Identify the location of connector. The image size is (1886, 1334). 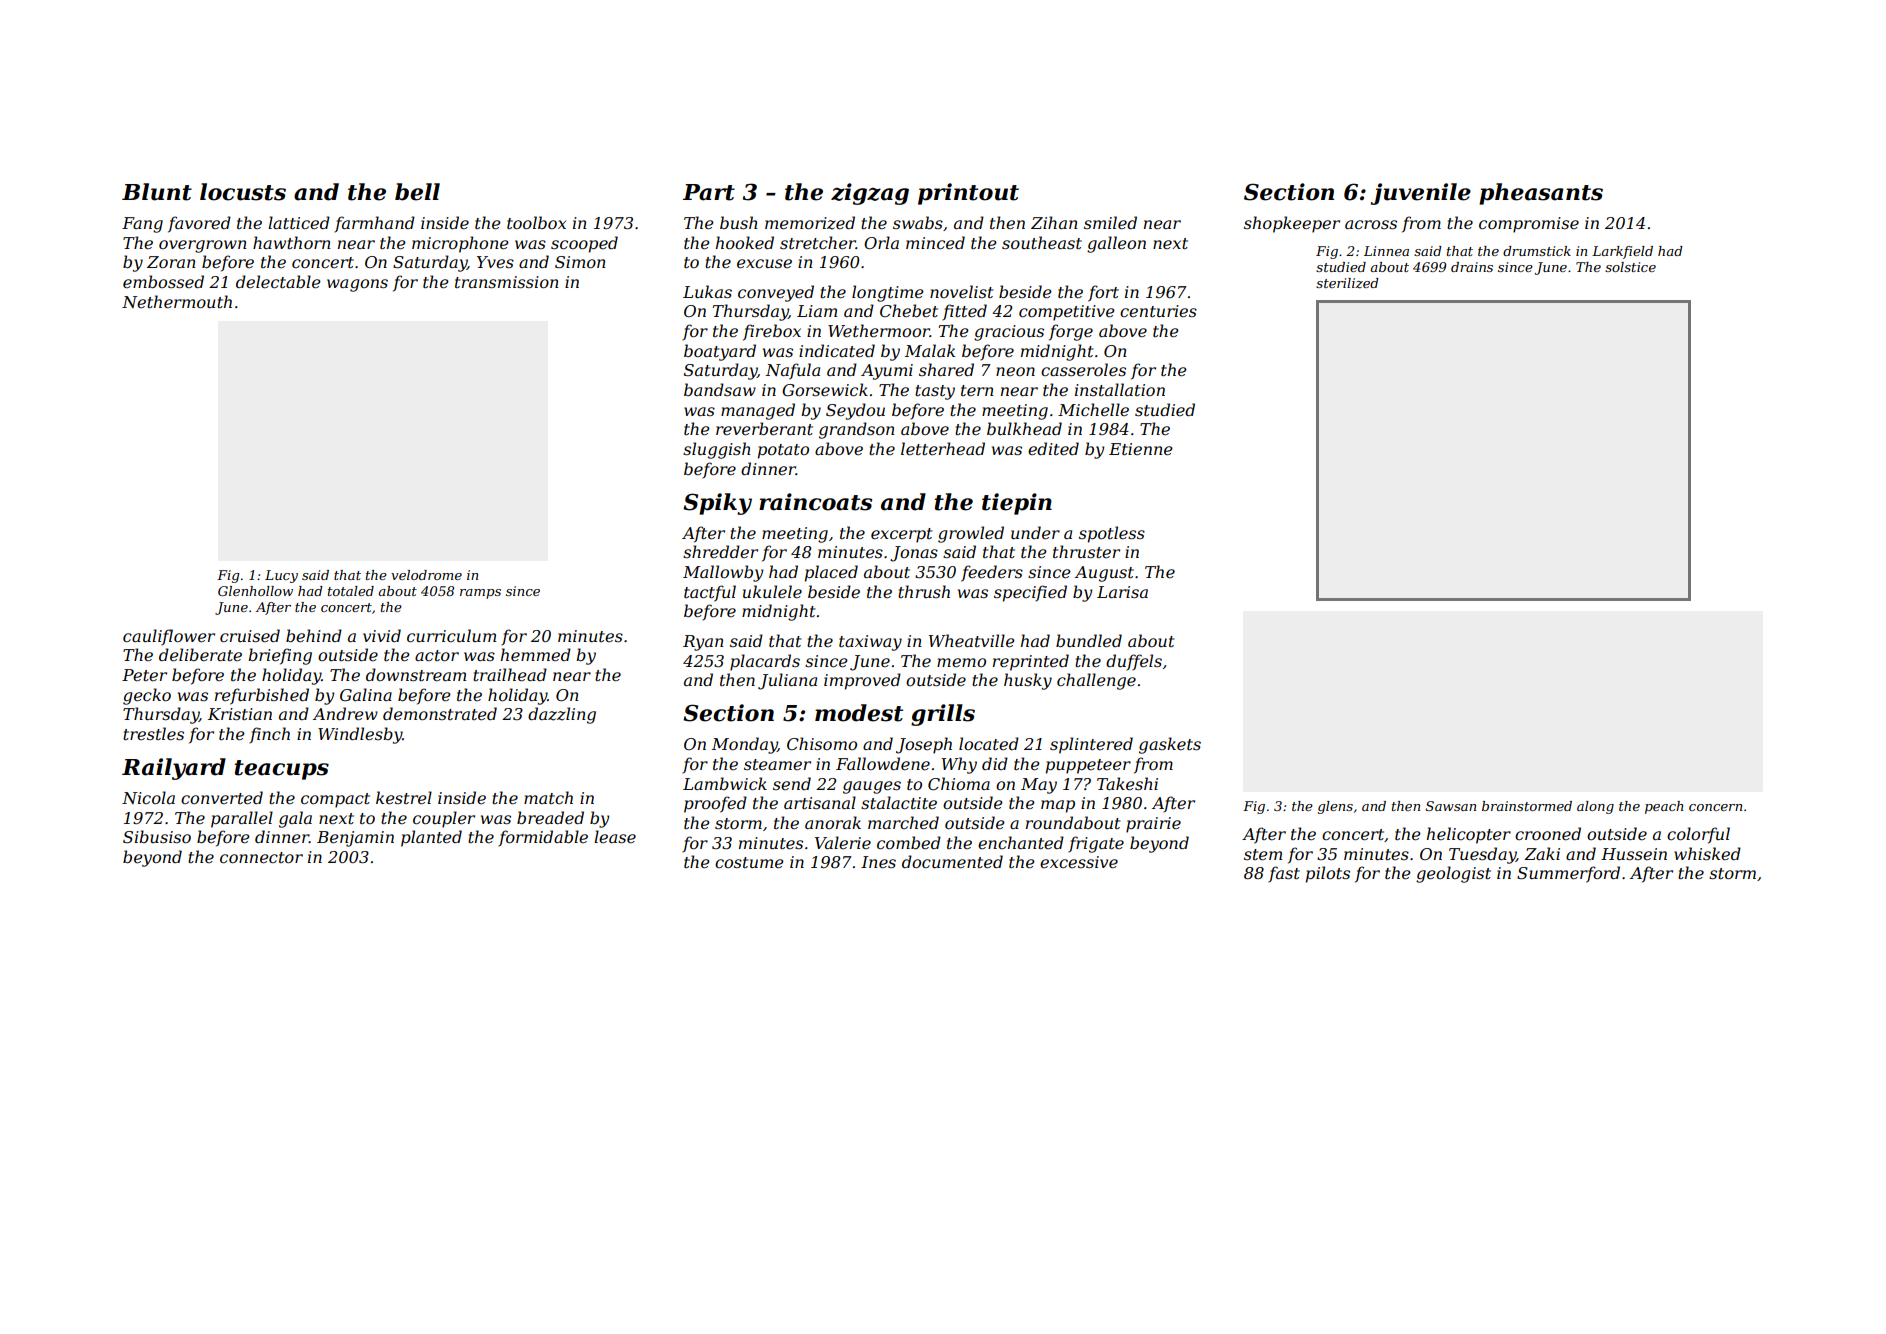
(261, 857).
